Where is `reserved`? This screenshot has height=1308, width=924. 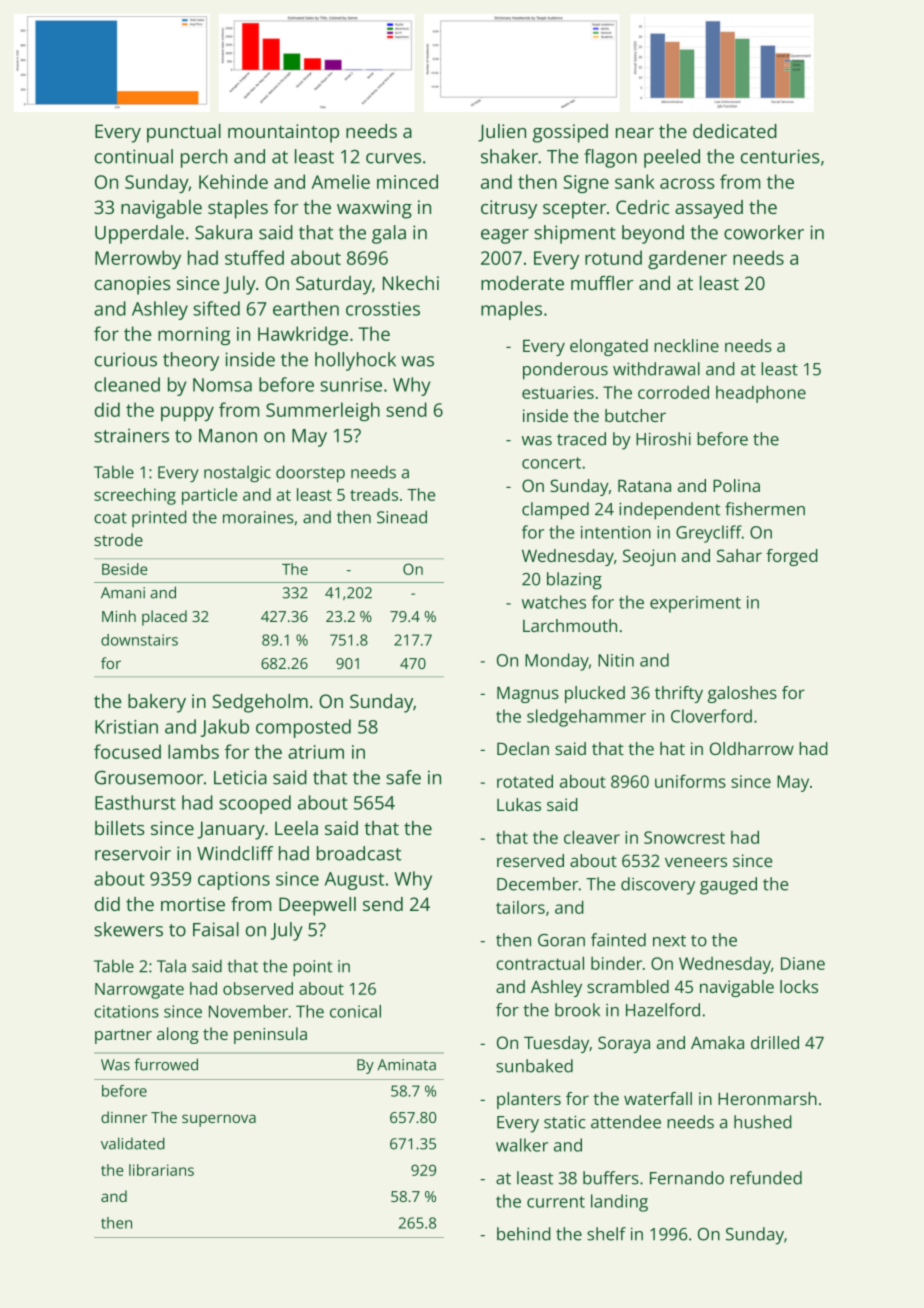
reserved is located at coordinates (530, 860).
